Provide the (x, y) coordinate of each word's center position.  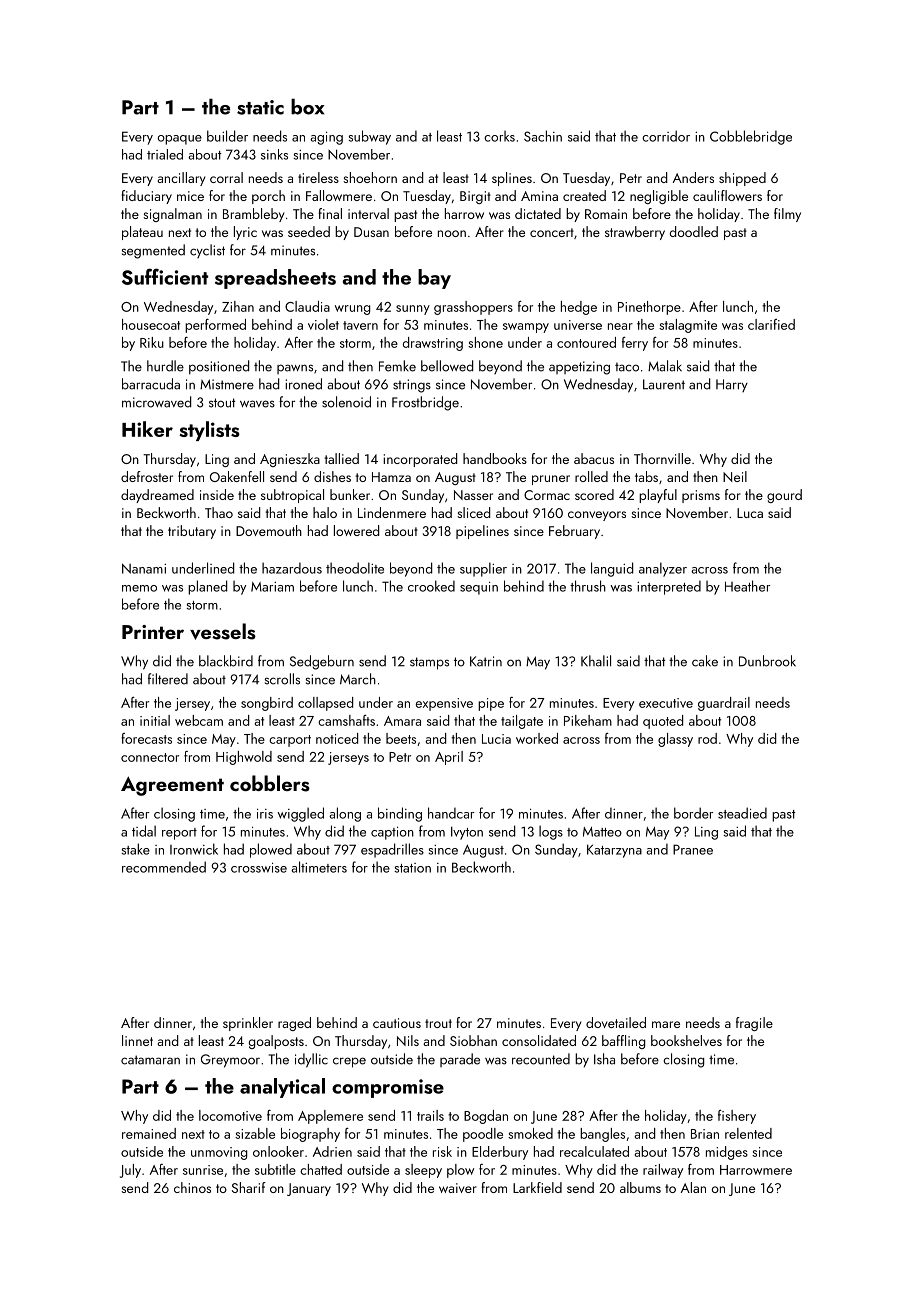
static (260, 107)
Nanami (144, 568)
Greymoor (230, 1061)
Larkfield (537, 1187)
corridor (666, 136)
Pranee (693, 849)
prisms (701, 496)
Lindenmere (392, 512)
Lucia (496, 739)
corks (499, 136)
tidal (144, 831)
